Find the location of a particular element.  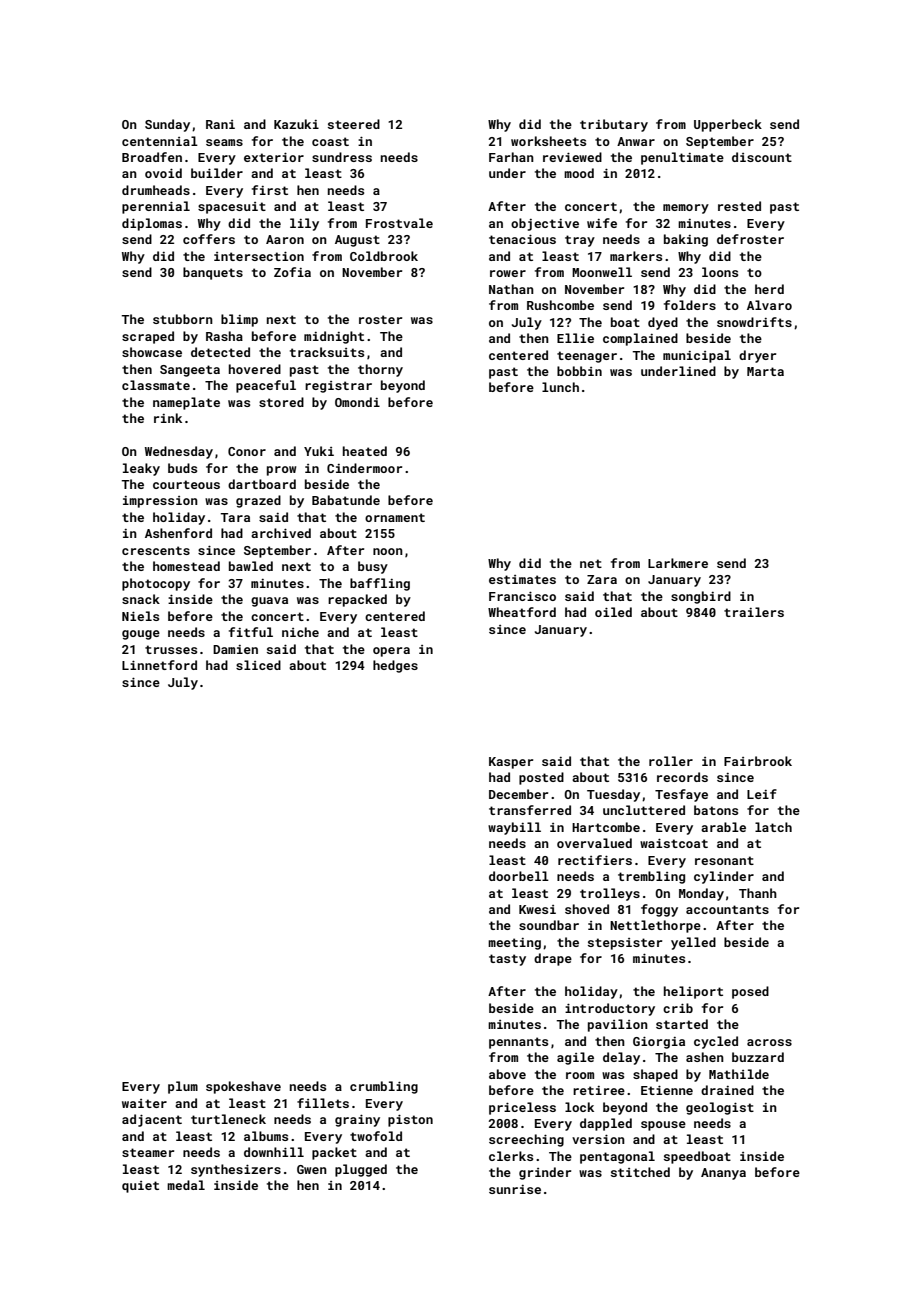

Larkmere is located at coordinates (678, 563).
